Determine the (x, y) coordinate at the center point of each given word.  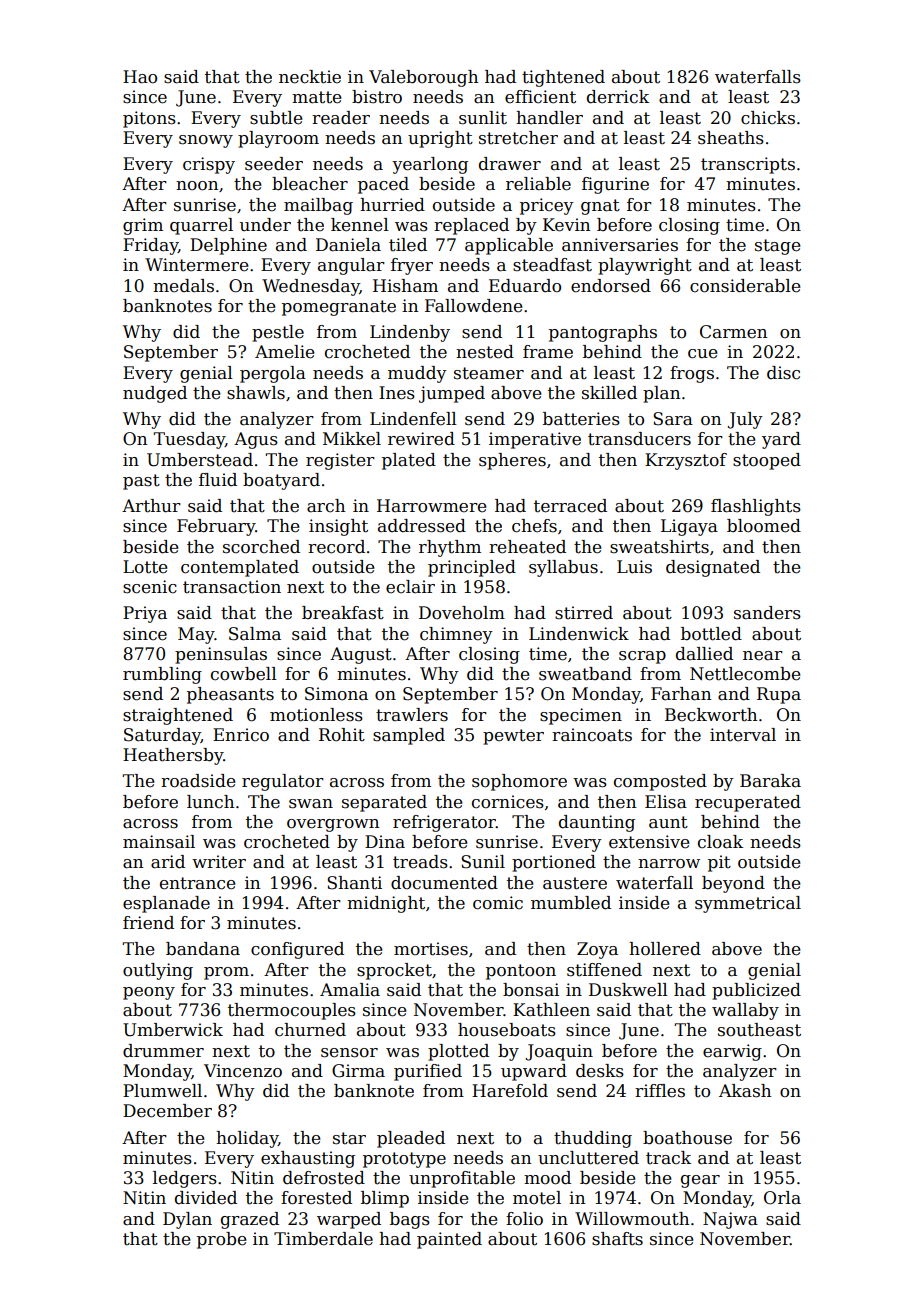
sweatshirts (659, 547)
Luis (634, 567)
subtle (276, 118)
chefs (534, 526)
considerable (745, 286)
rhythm (450, 548)
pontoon (521, 972)
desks (600, 1071)
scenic (150, 587)
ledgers (185, 1179)
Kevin (566, 225)
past (141, 482)
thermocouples (292, 1011)
